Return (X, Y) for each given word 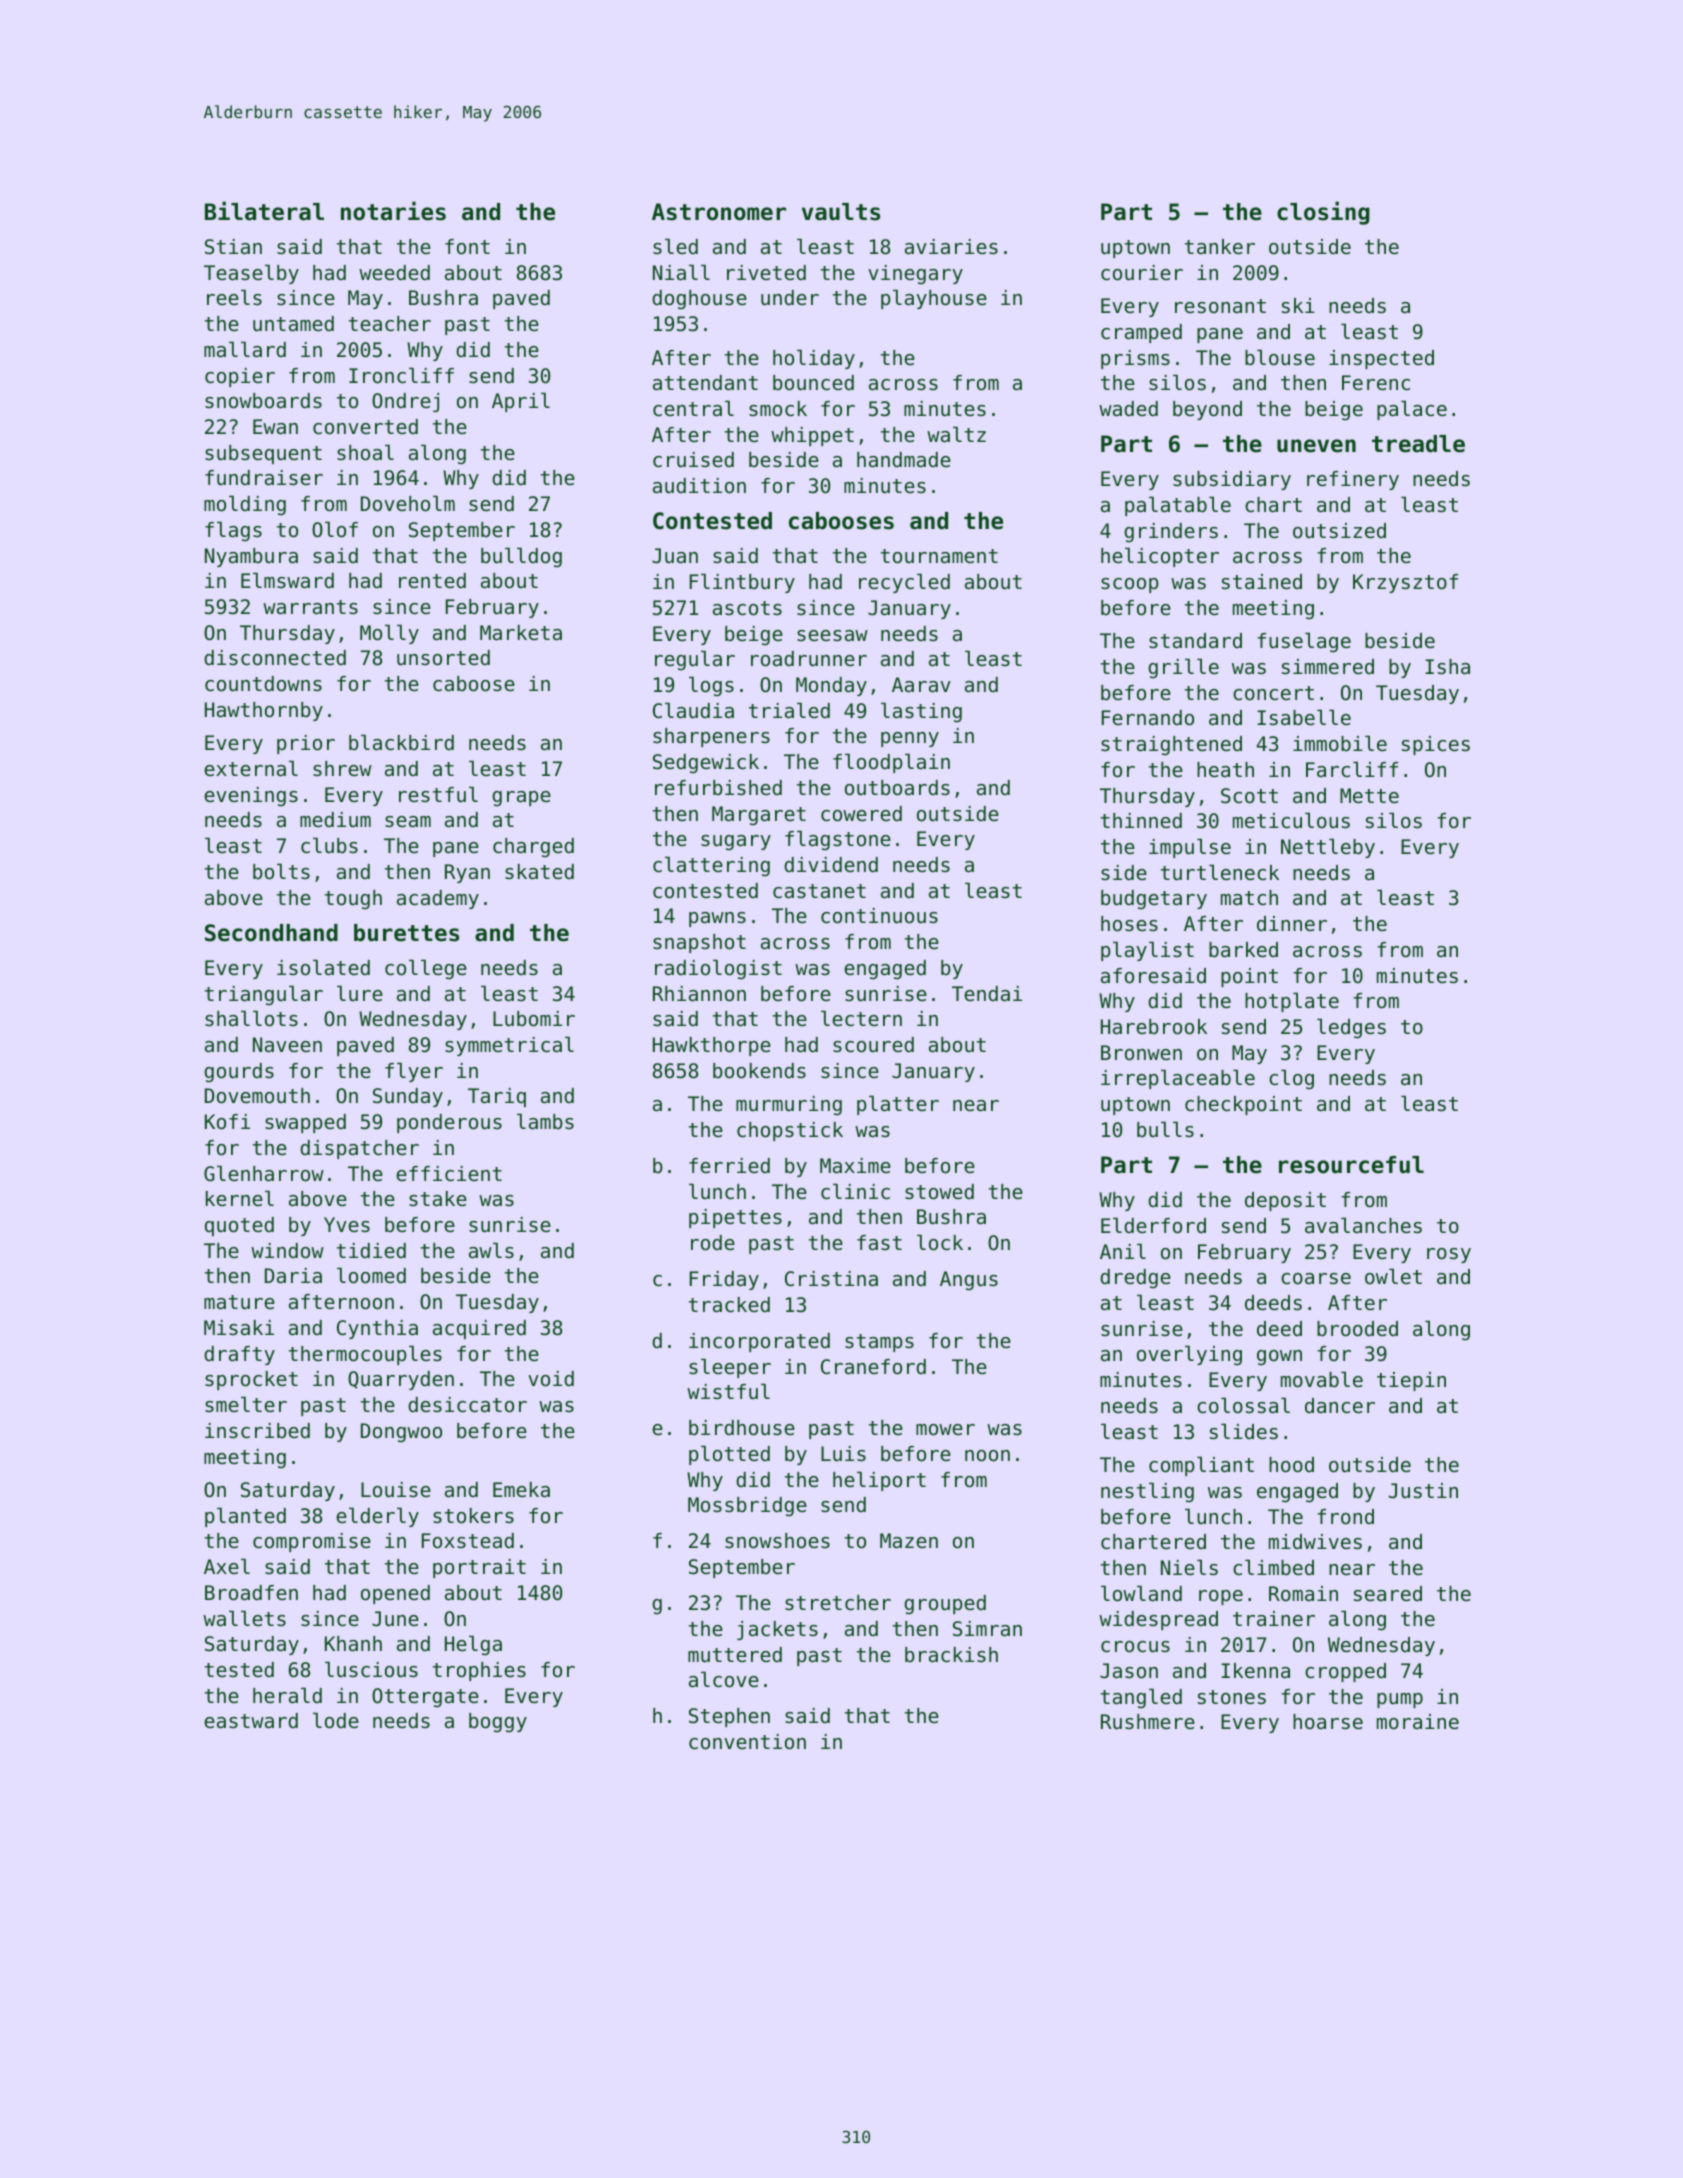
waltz (956, 434)
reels (234, 297)
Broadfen (251, 1593)
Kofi (227, 1122)
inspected (1381, 359)
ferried (729, 1165)
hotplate (1292, 1002)
